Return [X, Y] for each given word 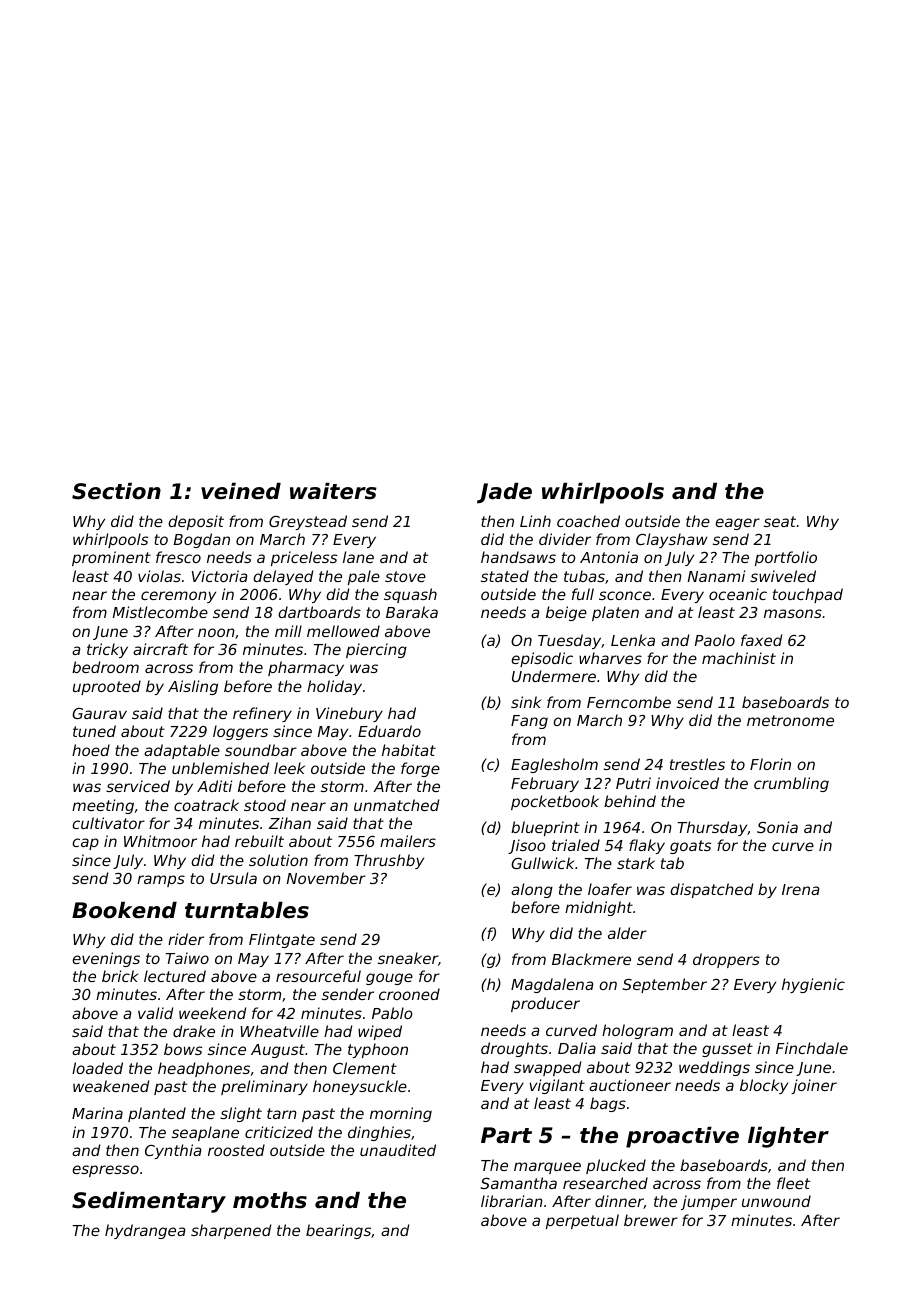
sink [526, 702]
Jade [504, 493]
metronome [790, 720]
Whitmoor [160, 841]
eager [737, 524]
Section [116, 491]
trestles [697, 764]
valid [155, 1013]
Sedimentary [149, 1202]
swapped [547, 1068]
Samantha [519, 1183]
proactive [682, 1137]
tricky [107, 650]
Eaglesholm [554, 765]
